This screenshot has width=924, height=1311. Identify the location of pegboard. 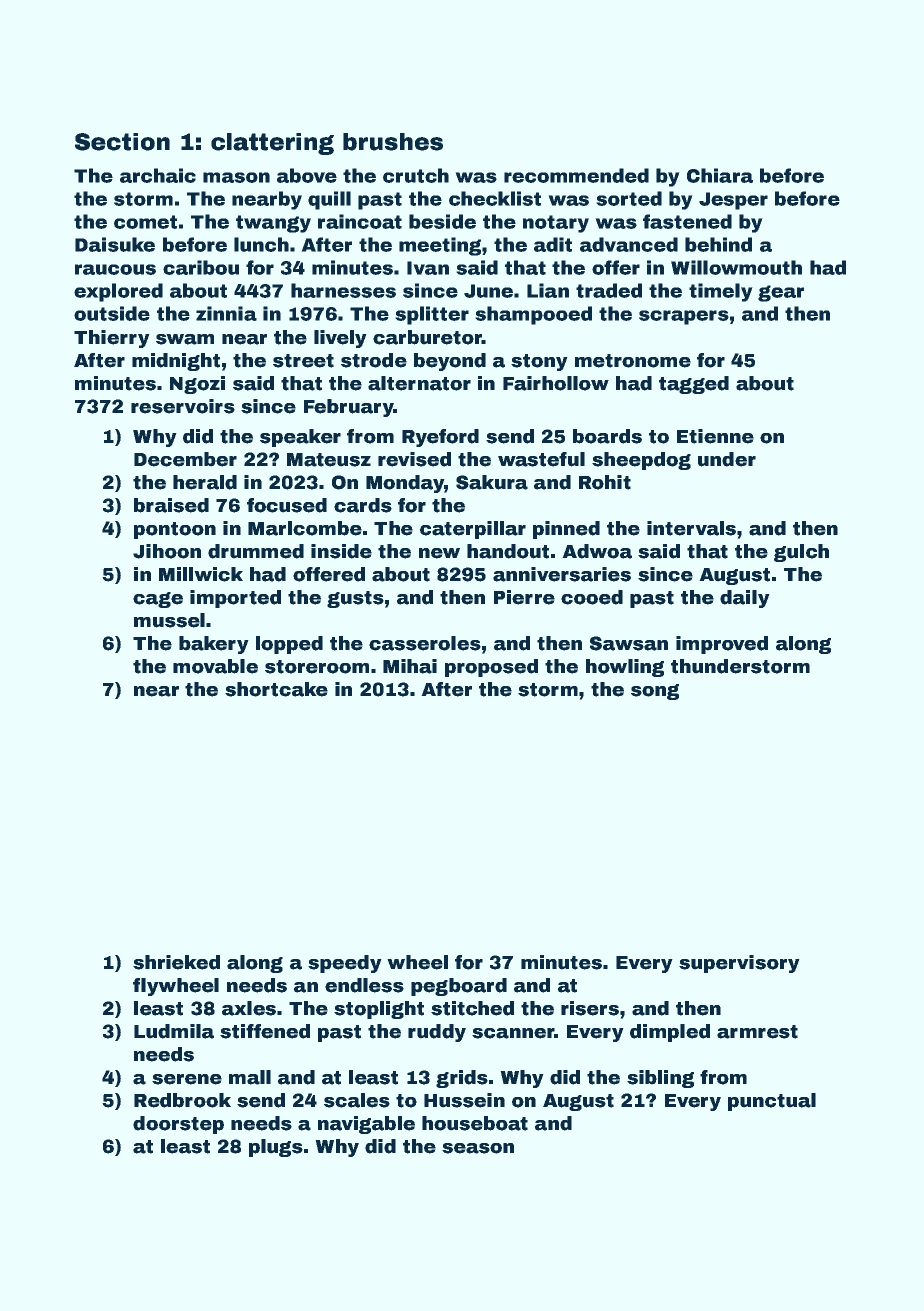
(459, 987).
